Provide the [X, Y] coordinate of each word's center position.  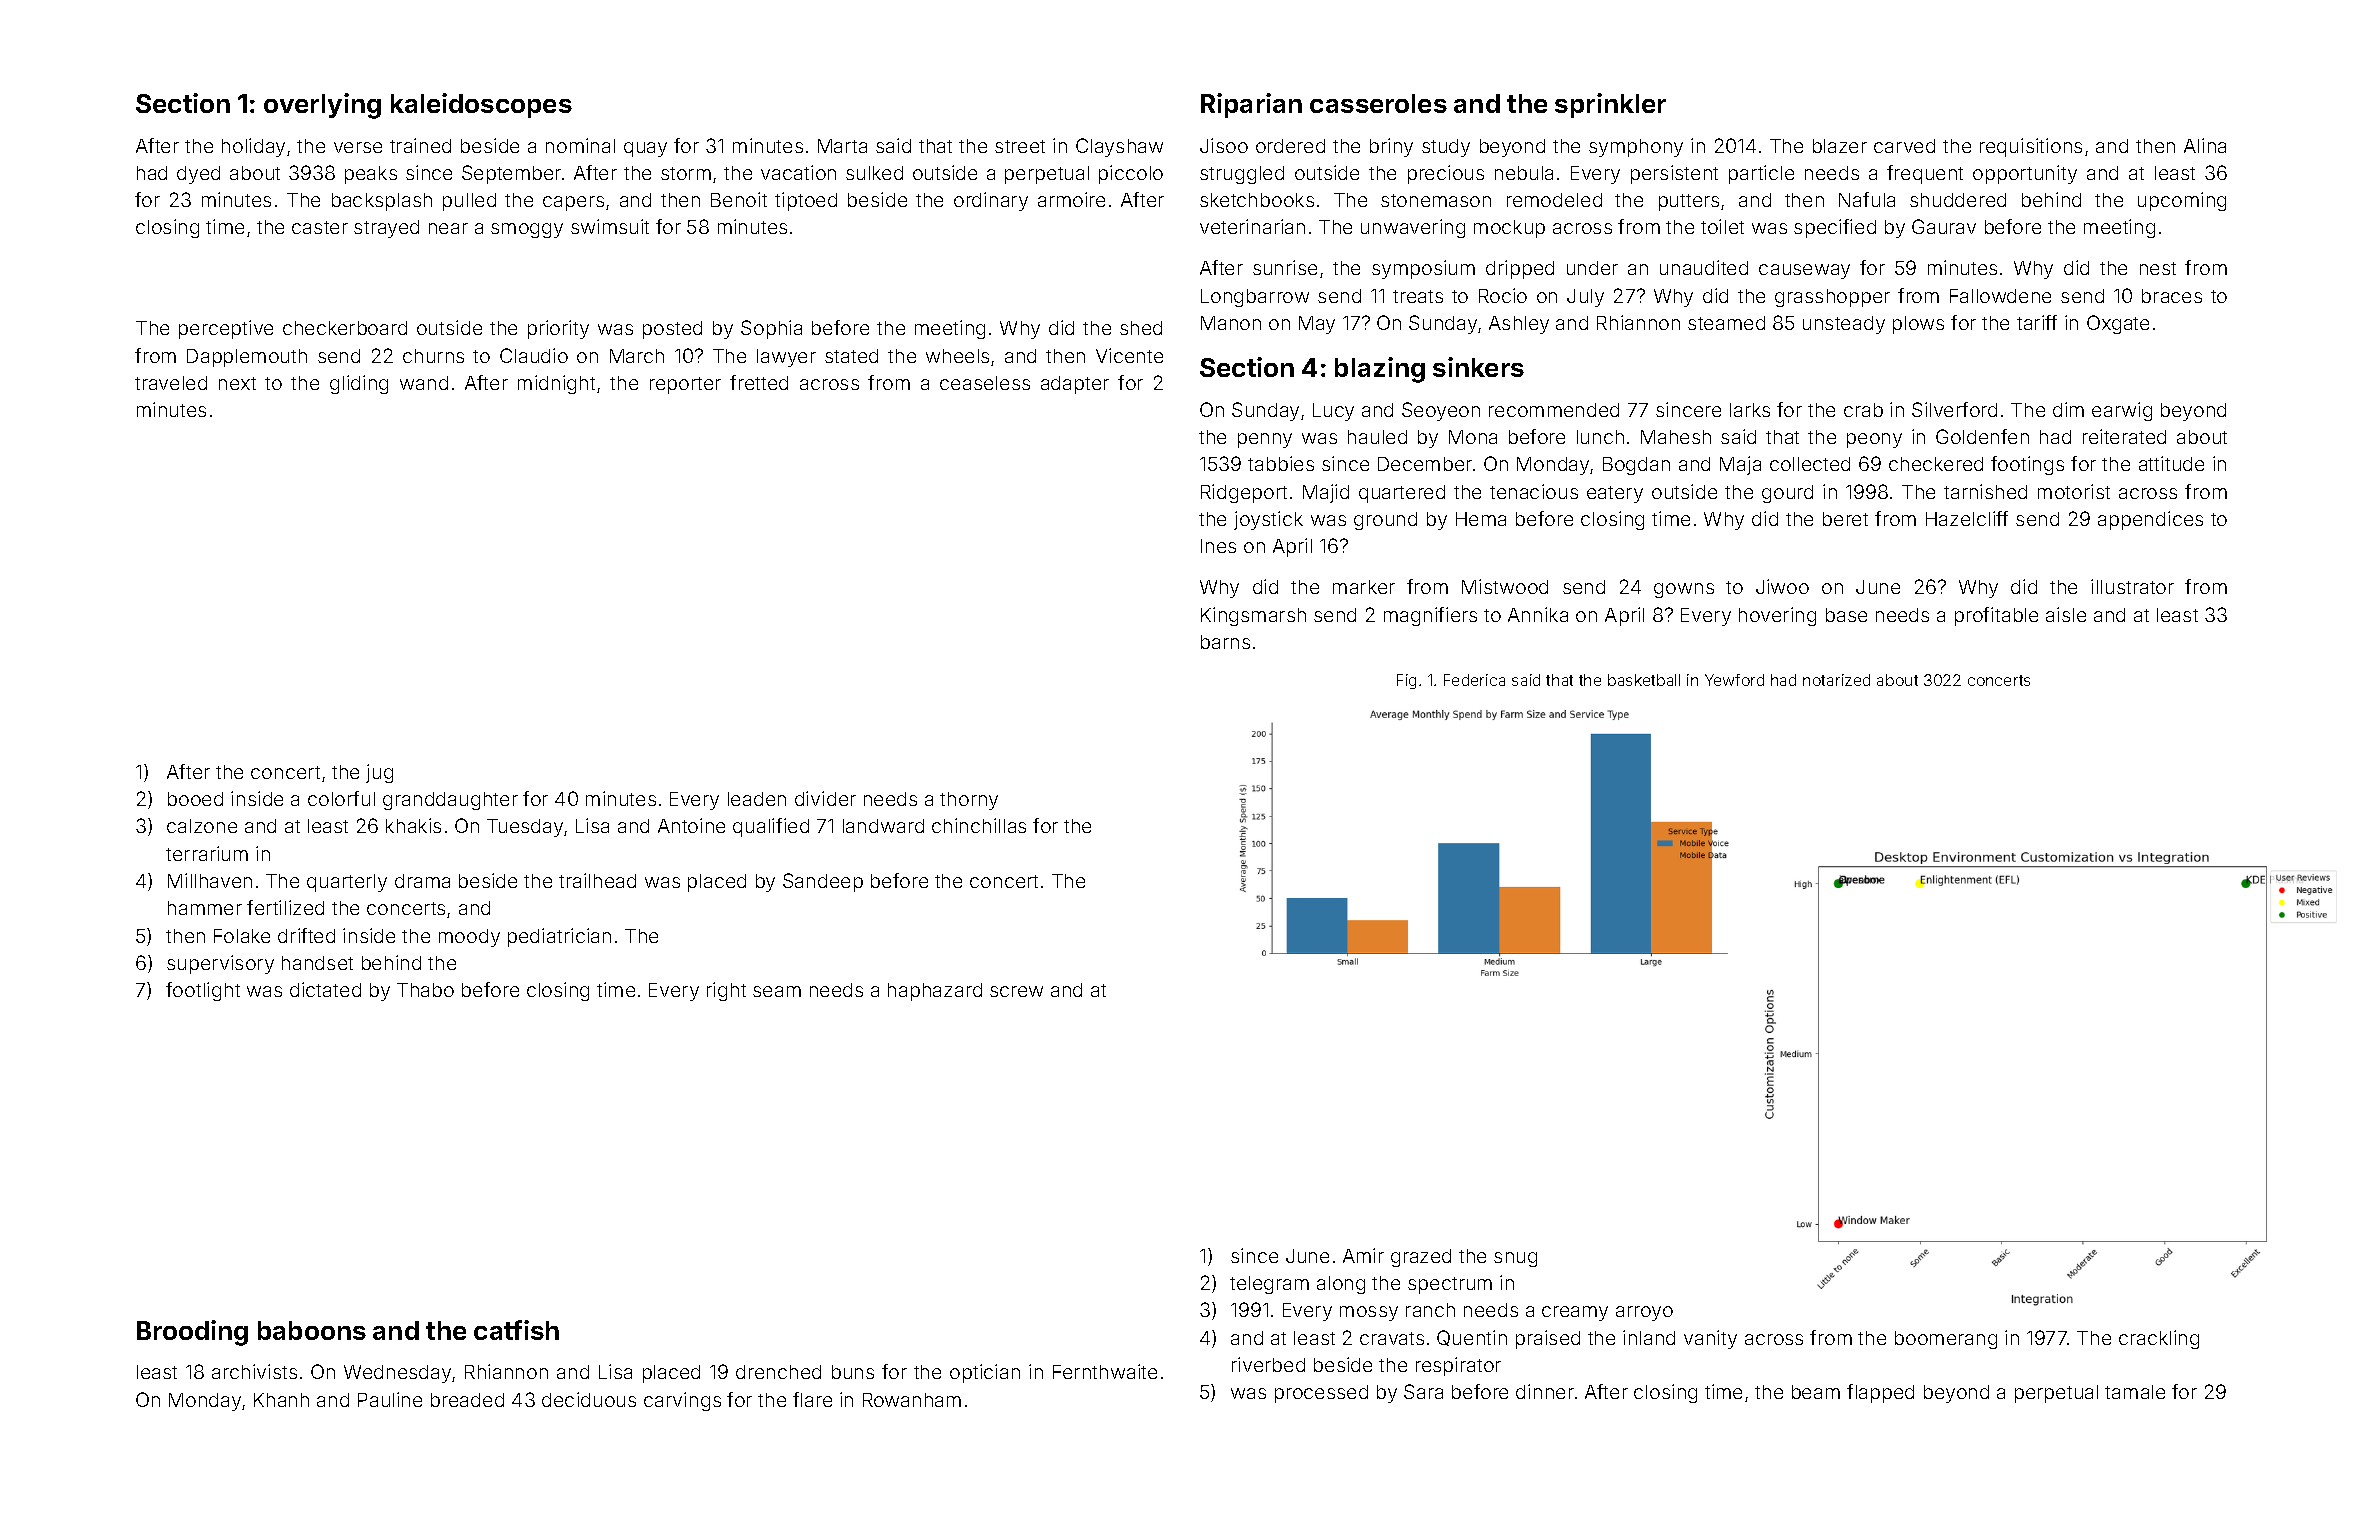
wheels [957, 356]
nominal [580, 145]
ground [1385, 521]
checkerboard [345, 328]
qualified [771, 827]
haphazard [935, 992]
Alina [2205, 145]
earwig [2122, 411]
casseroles [1378, 103]
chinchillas [979, 825]
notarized [1836, 680]
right [726, 991]
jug [379, 773]
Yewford [1734, 680]
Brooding [192, 1333]
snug [1515, 1259]
